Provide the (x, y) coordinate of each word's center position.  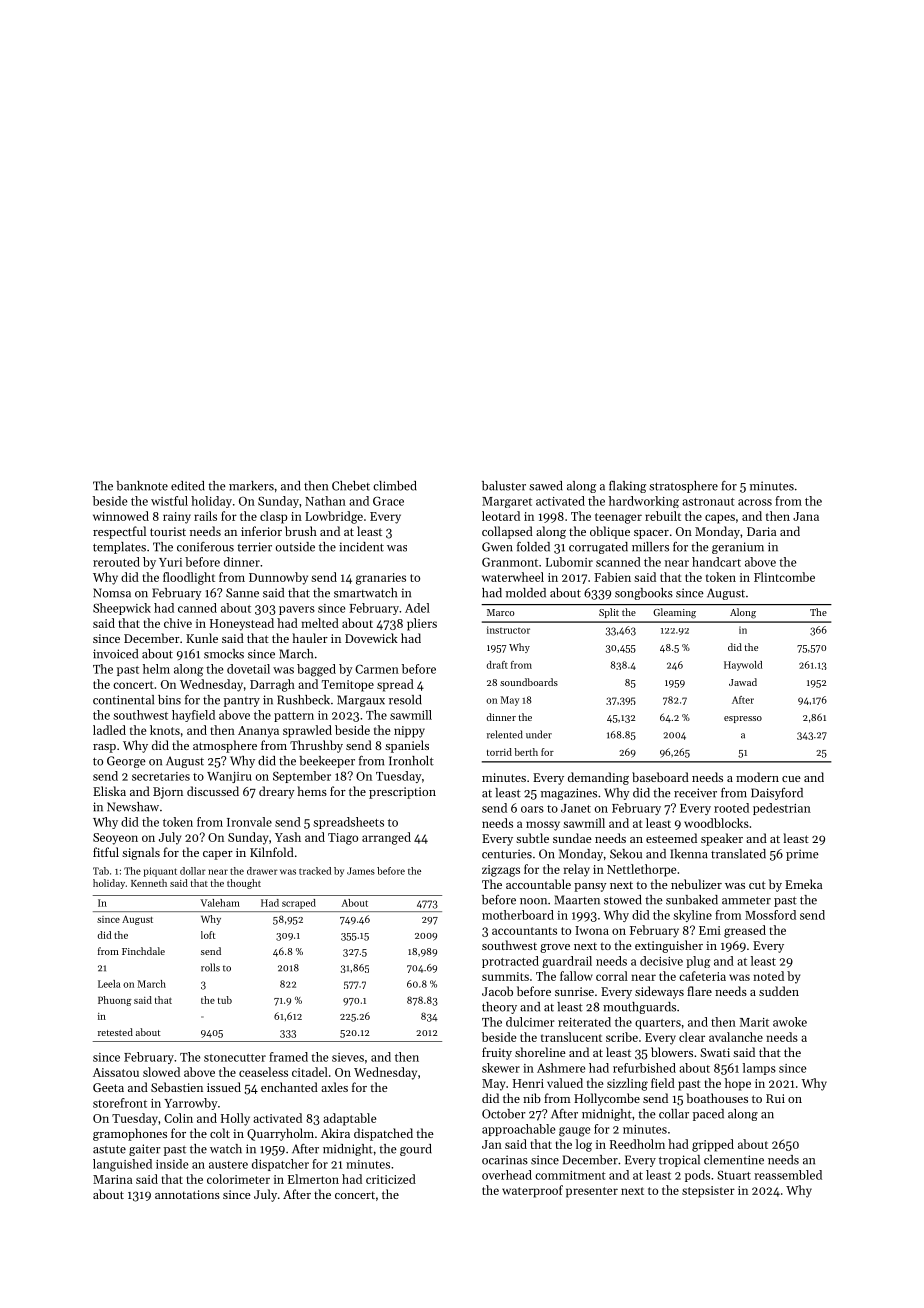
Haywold (743, 666)
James (361, 871)
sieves (348, 1057)
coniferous (205, 547)
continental (123, 700)
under (539, 734)
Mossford (770, 915)
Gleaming (674, 613)
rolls (210, 967)
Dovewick (371, 638)
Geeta (108, 1087)
